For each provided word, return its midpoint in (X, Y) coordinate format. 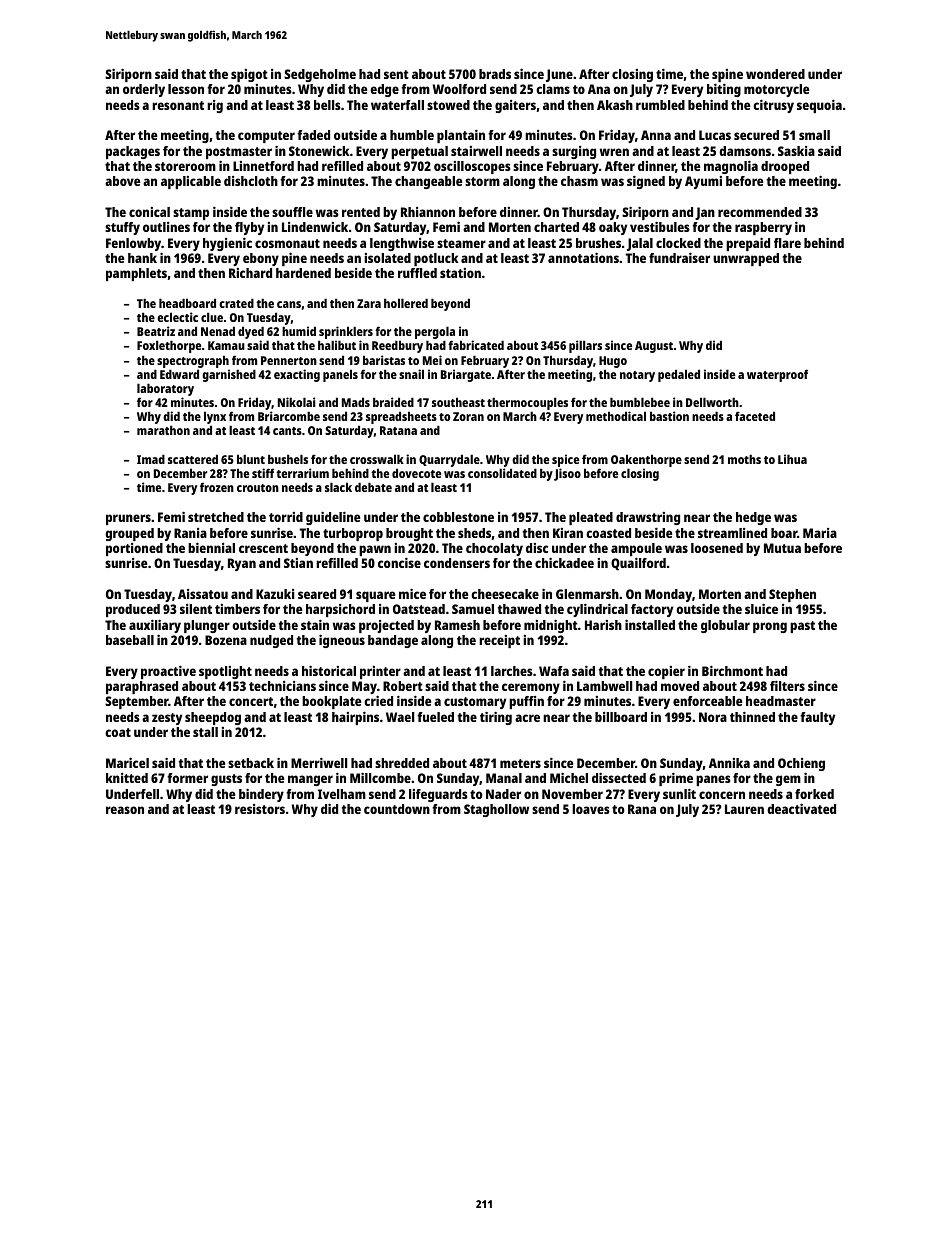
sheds (474, 533)
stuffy (122, 228)
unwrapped (746, 259)
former (187, 778)
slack (338, 487)
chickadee (564, 563)
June (559, 75)
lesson (186, 89)
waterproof (777, 375)
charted (556, 227)
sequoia (819, 106)
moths (744, 459)
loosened (717, 548)
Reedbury (397, 347)
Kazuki (275, 594)
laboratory (165, 389)
